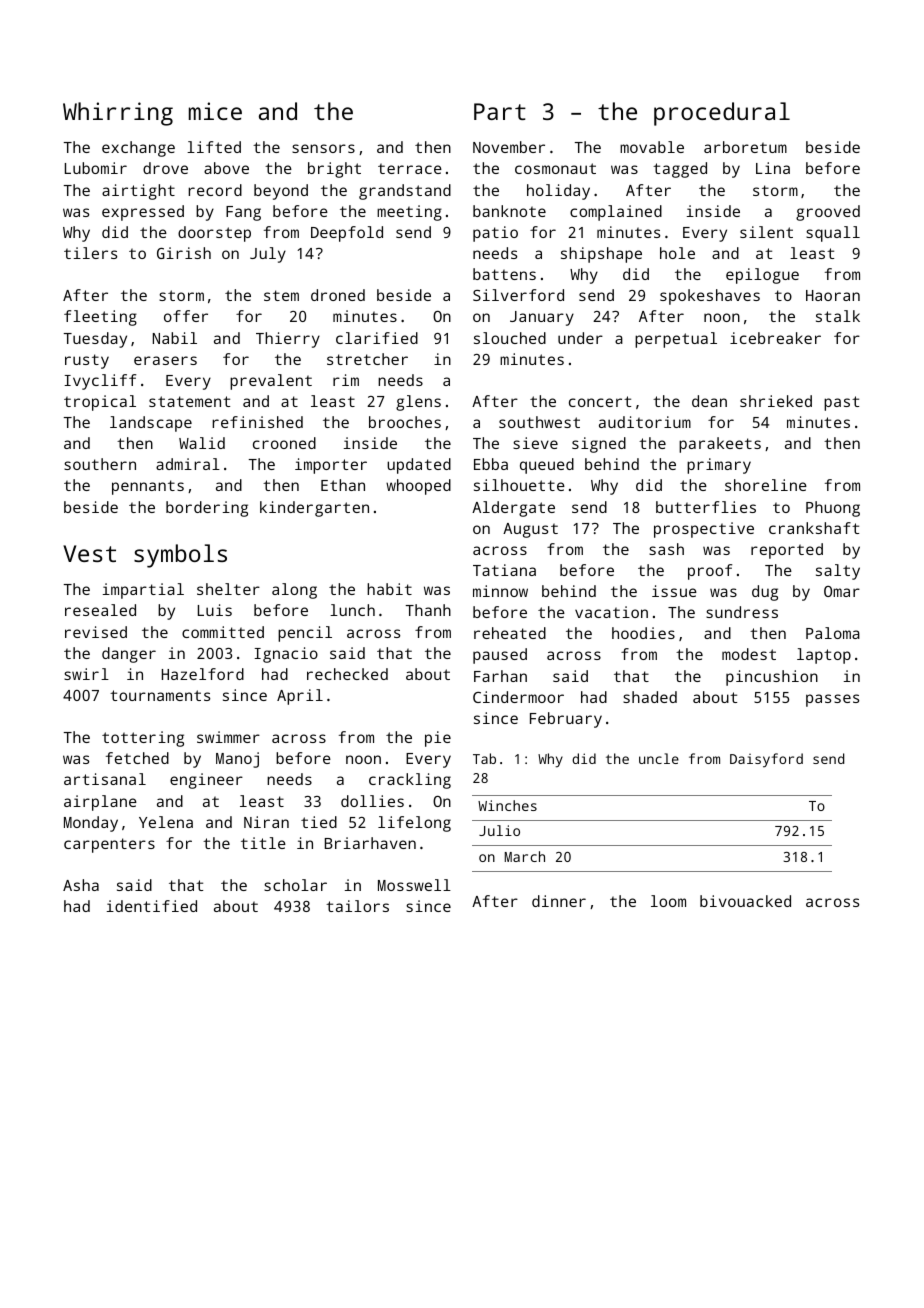 The height and width of the screenshot is (1308, 924). I want to click on Lubomir, so click(96, 168).
